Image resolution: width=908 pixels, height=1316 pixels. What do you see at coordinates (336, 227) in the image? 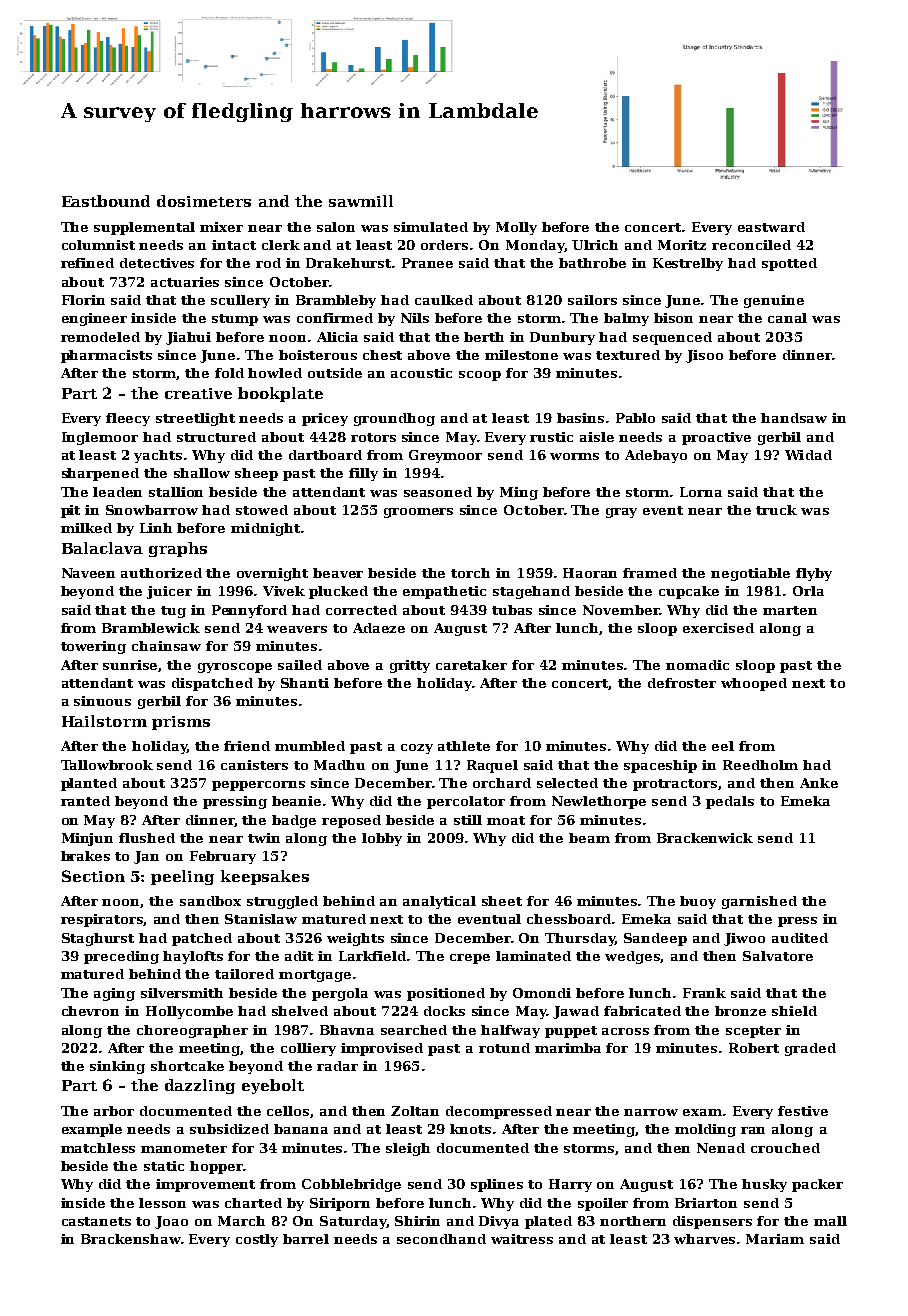
I see `salon` at bounding box center [336, 227].
